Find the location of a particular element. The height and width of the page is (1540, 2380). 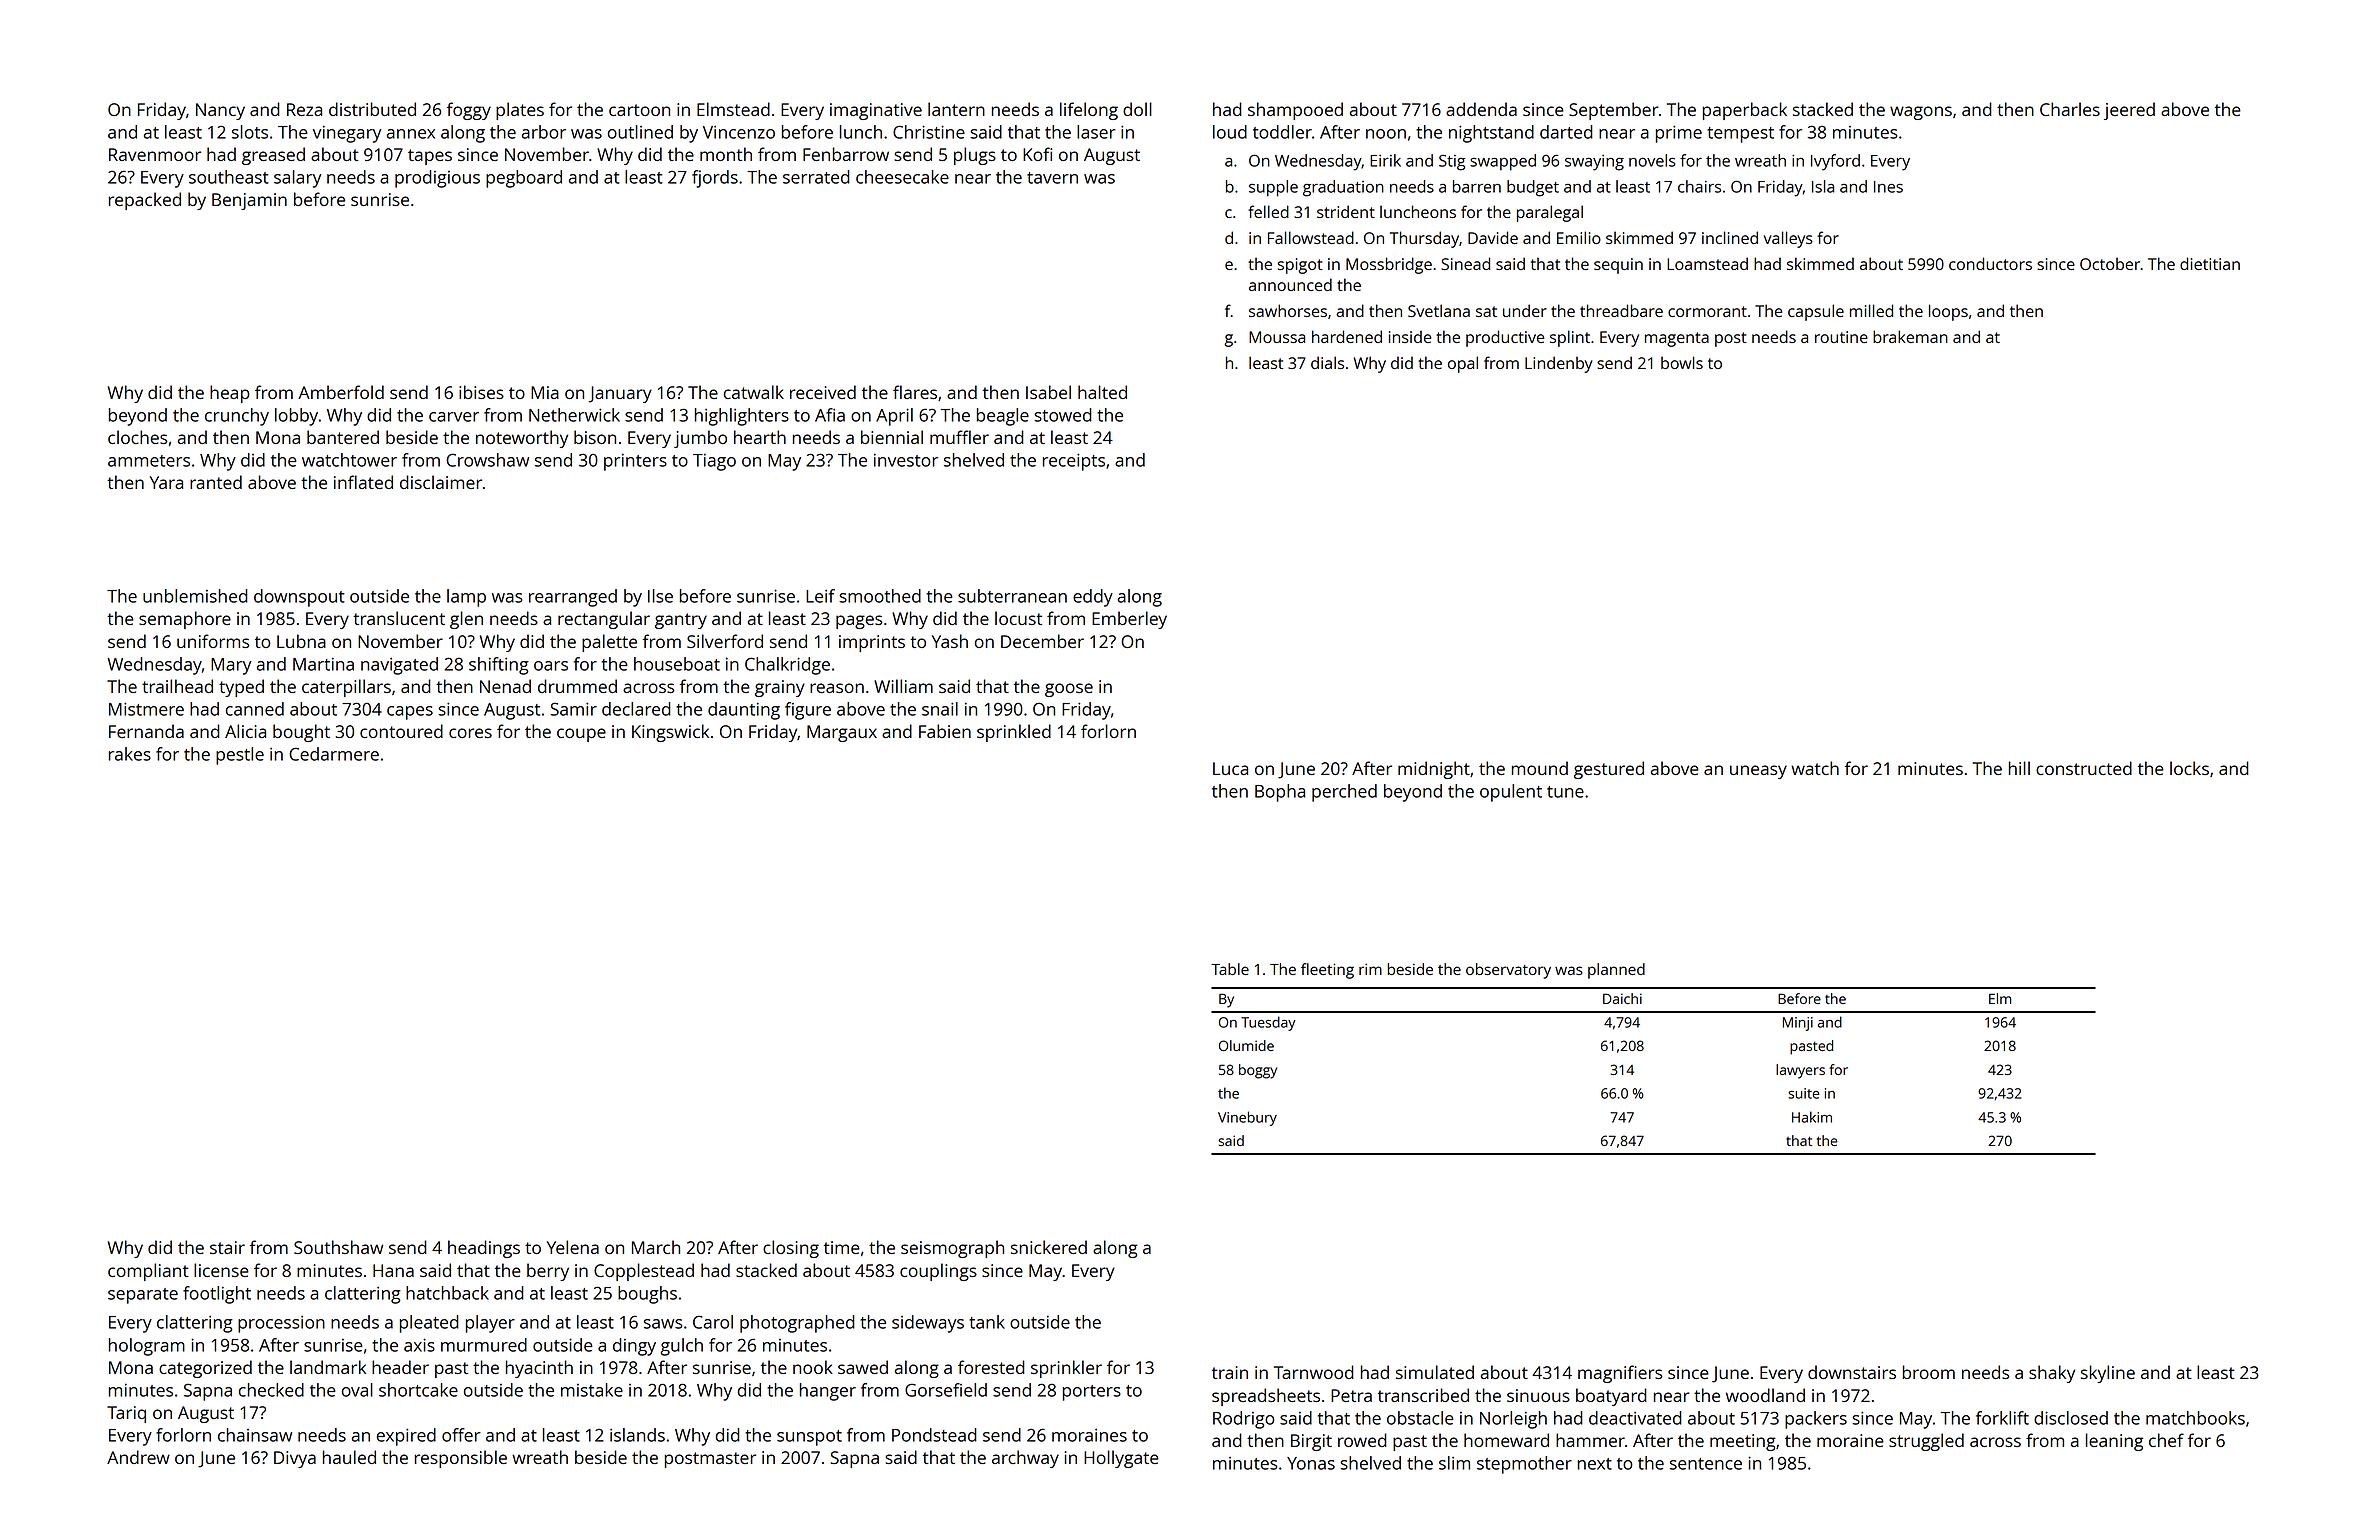

ammeters is located at coordinates (149, 461).
